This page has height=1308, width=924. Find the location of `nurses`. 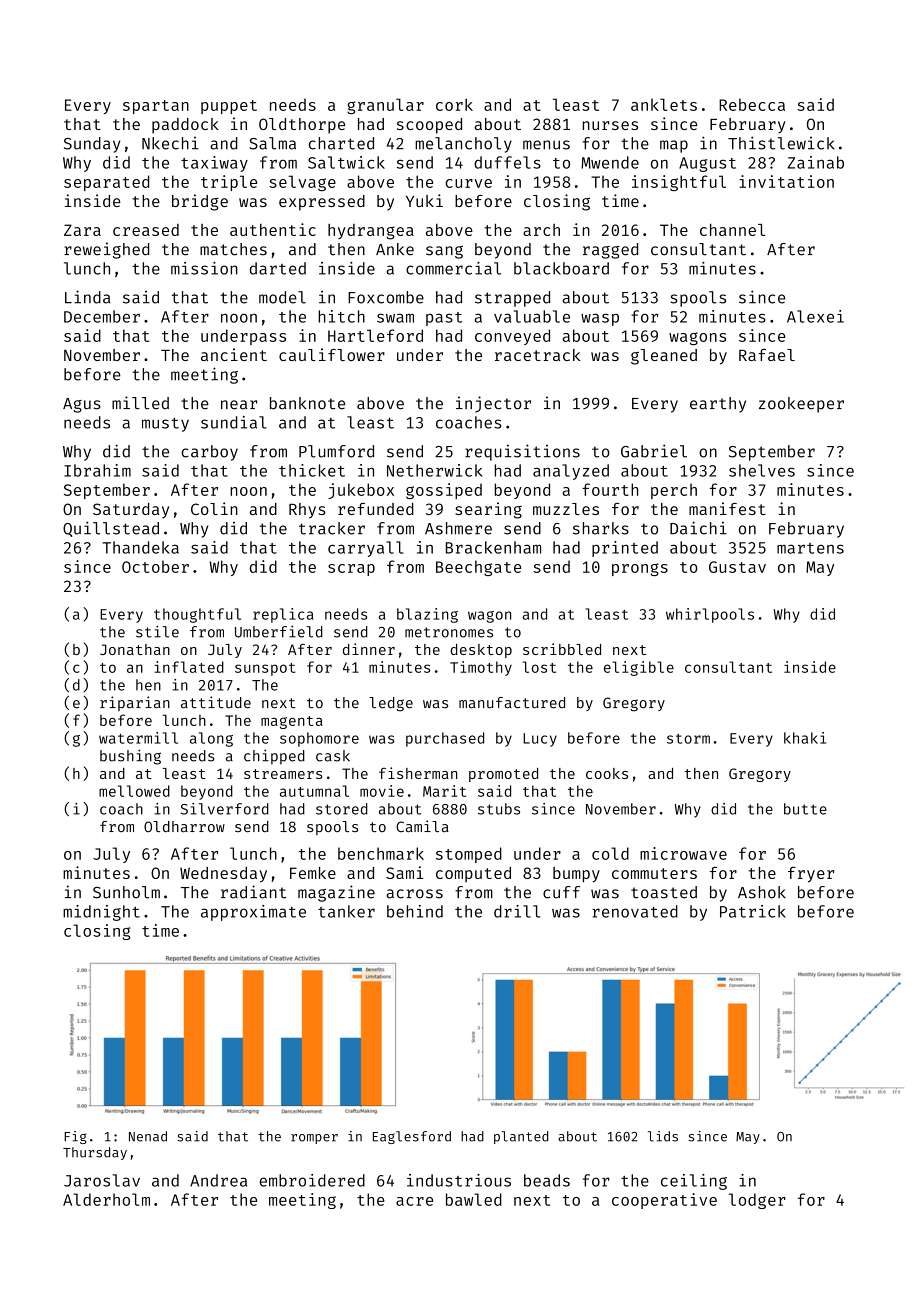

nurses is located at coordinates (610, 125).
